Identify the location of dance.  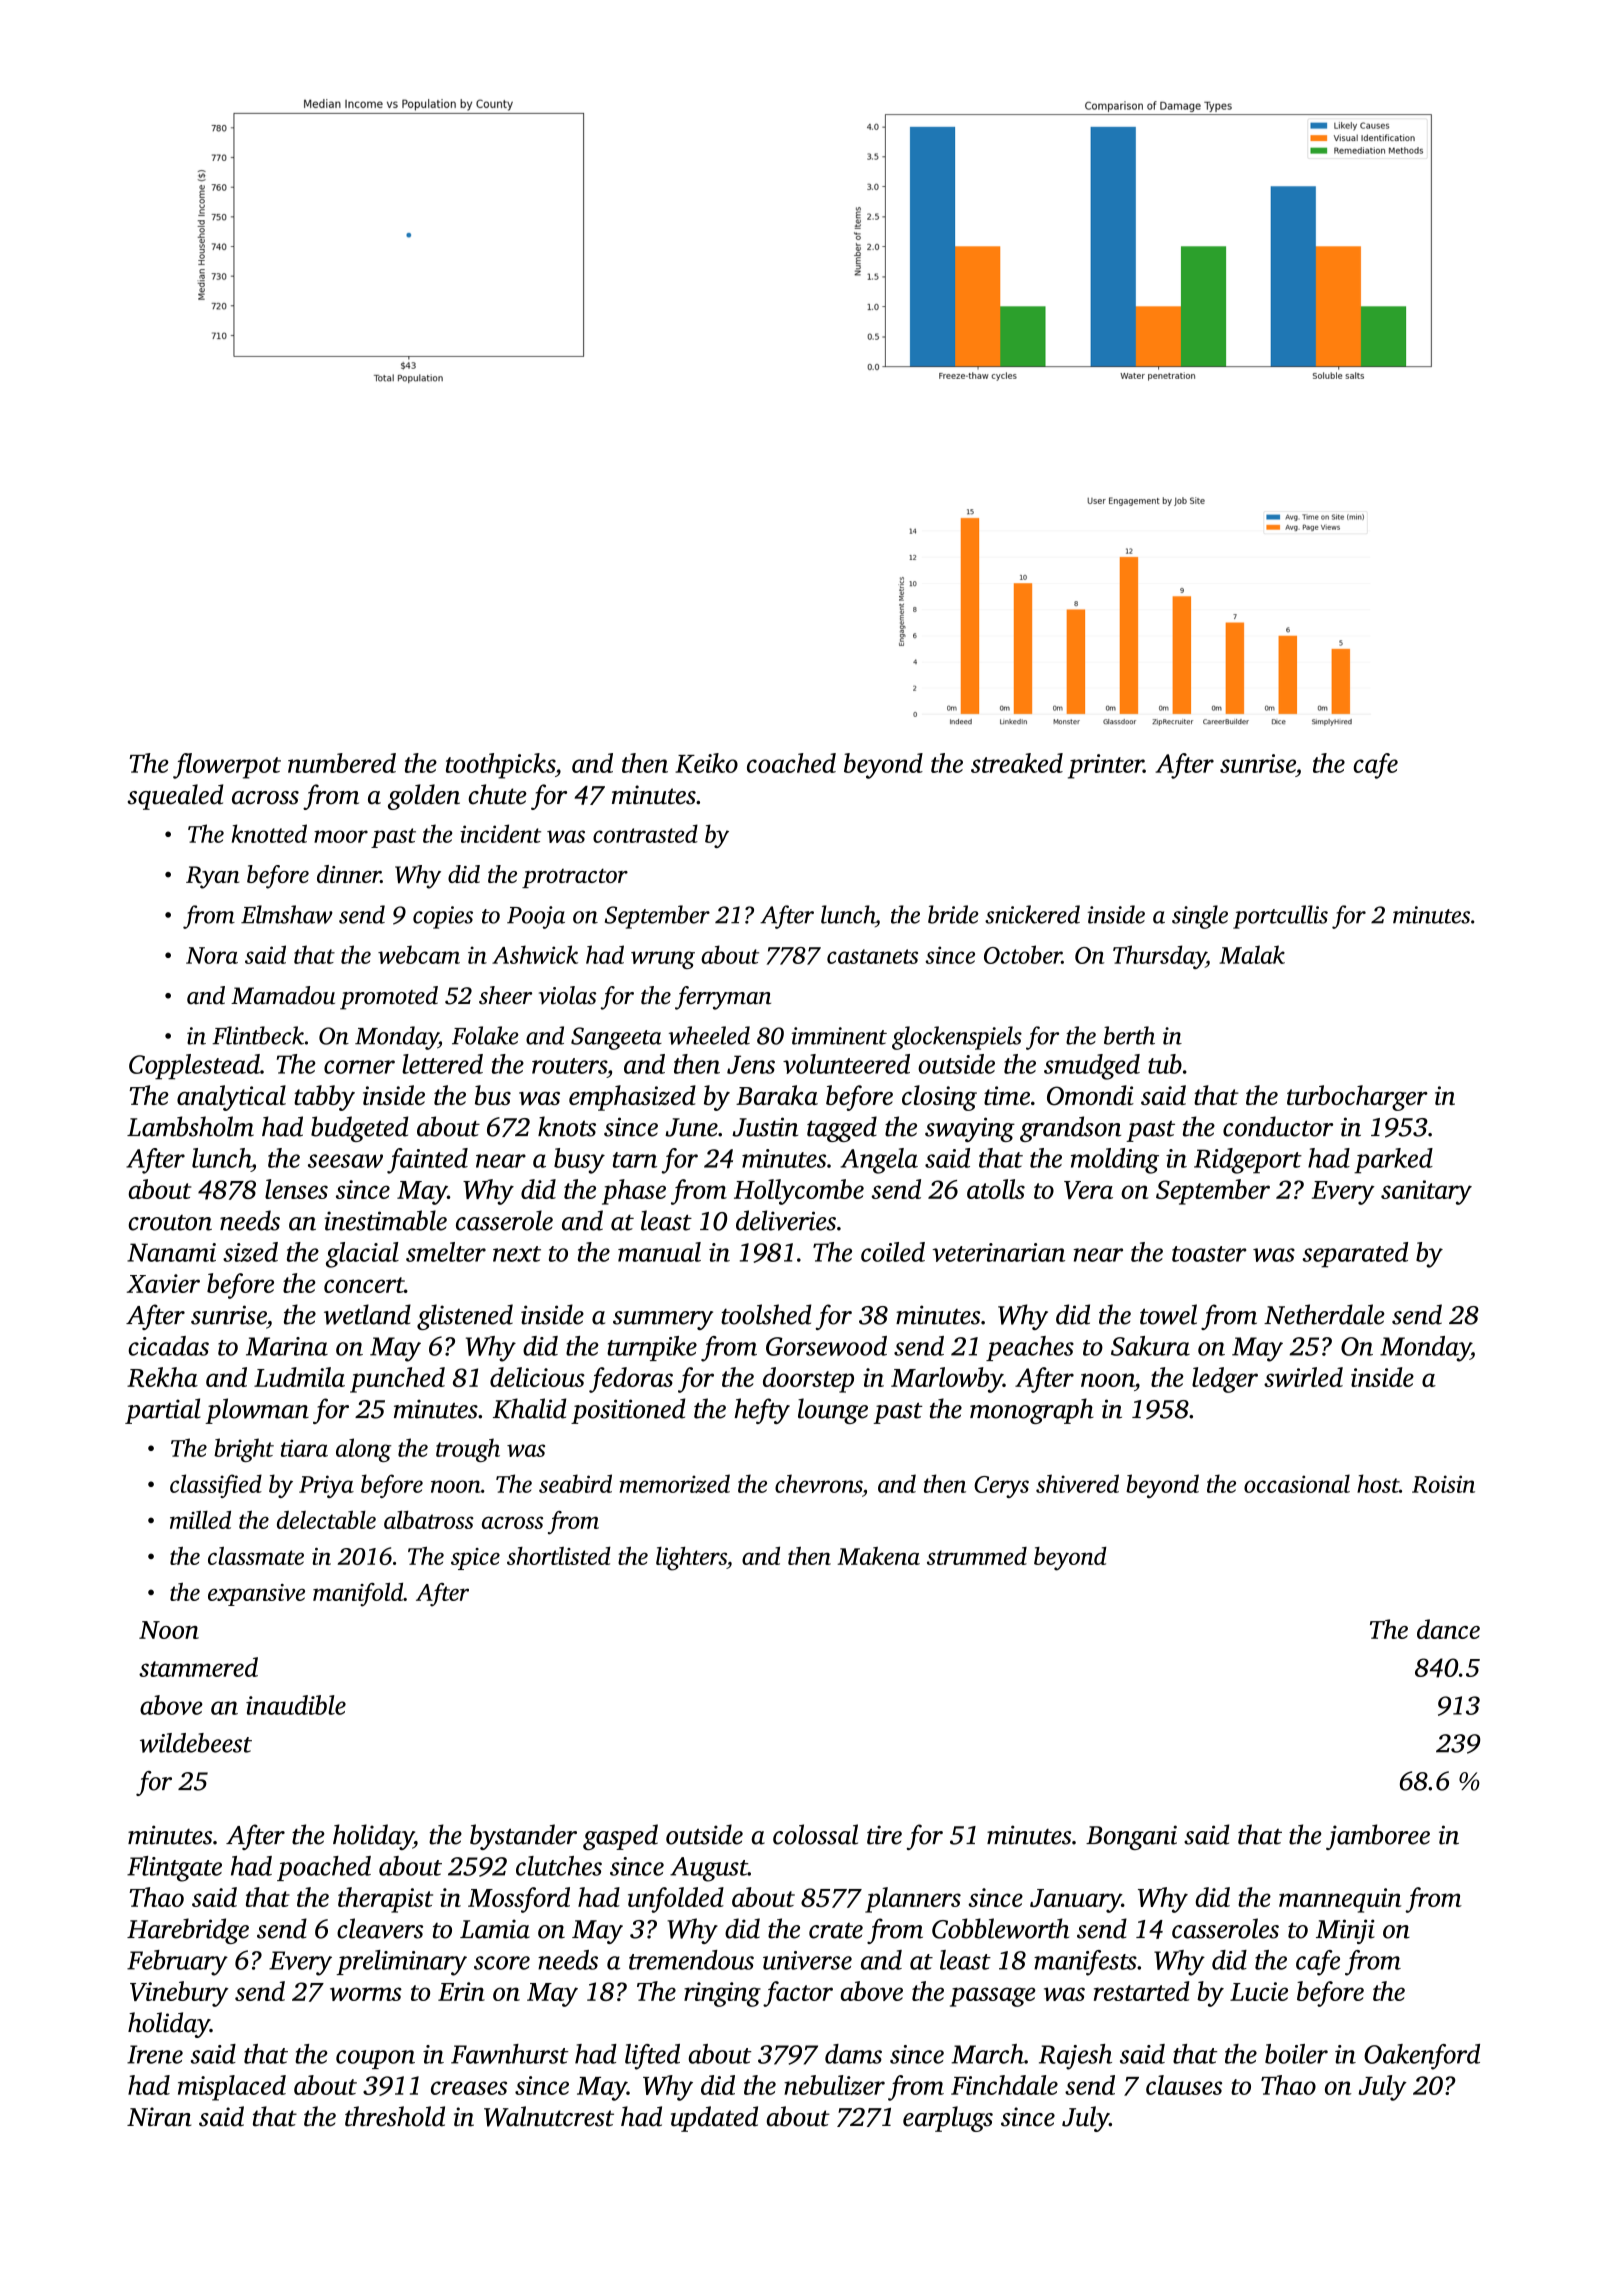
(1448, 1629).
